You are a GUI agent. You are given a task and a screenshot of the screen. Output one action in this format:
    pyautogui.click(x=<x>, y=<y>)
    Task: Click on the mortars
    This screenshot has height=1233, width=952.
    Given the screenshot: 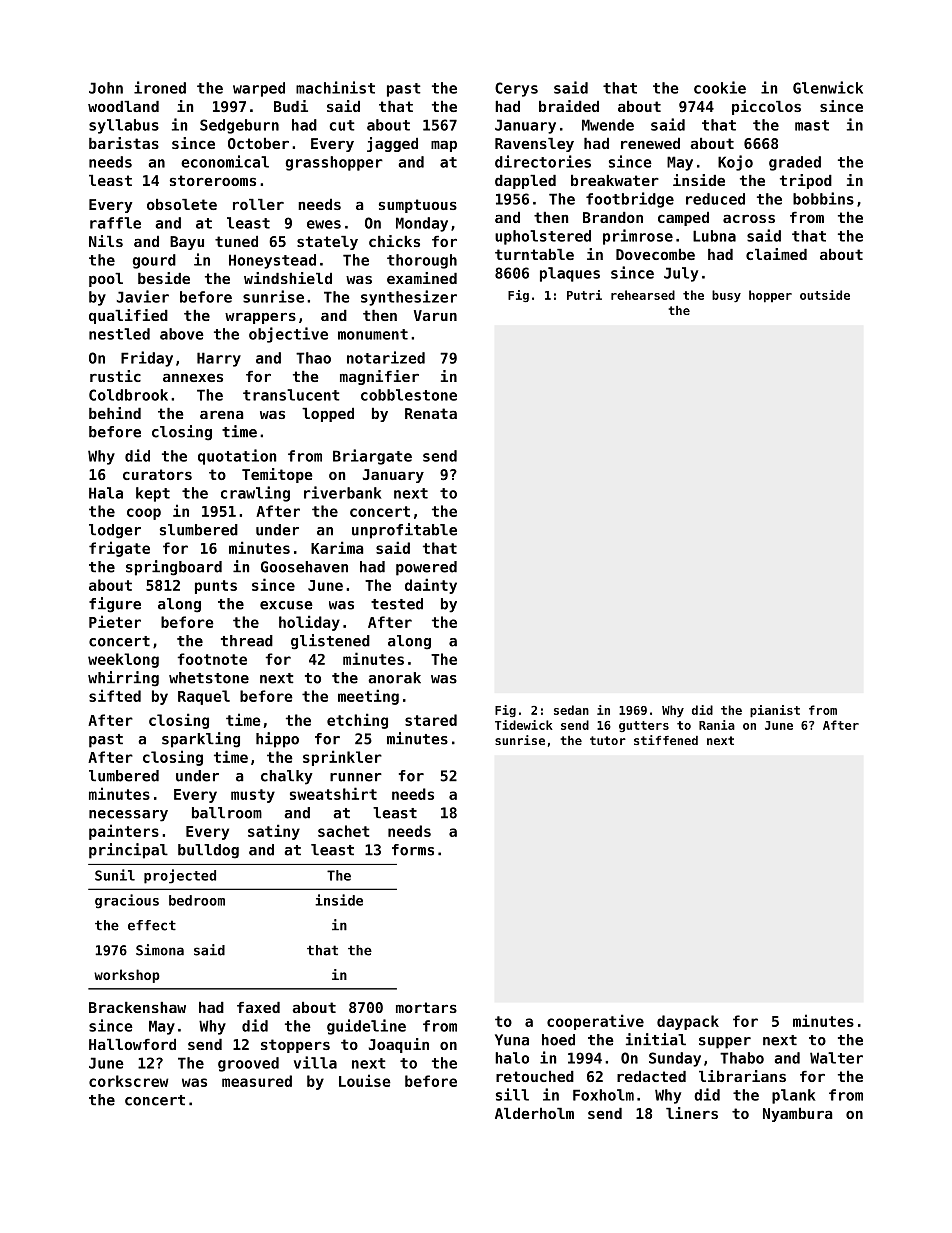 What is the action you would take?
    pyautogui.click(x=426, y=1007)
